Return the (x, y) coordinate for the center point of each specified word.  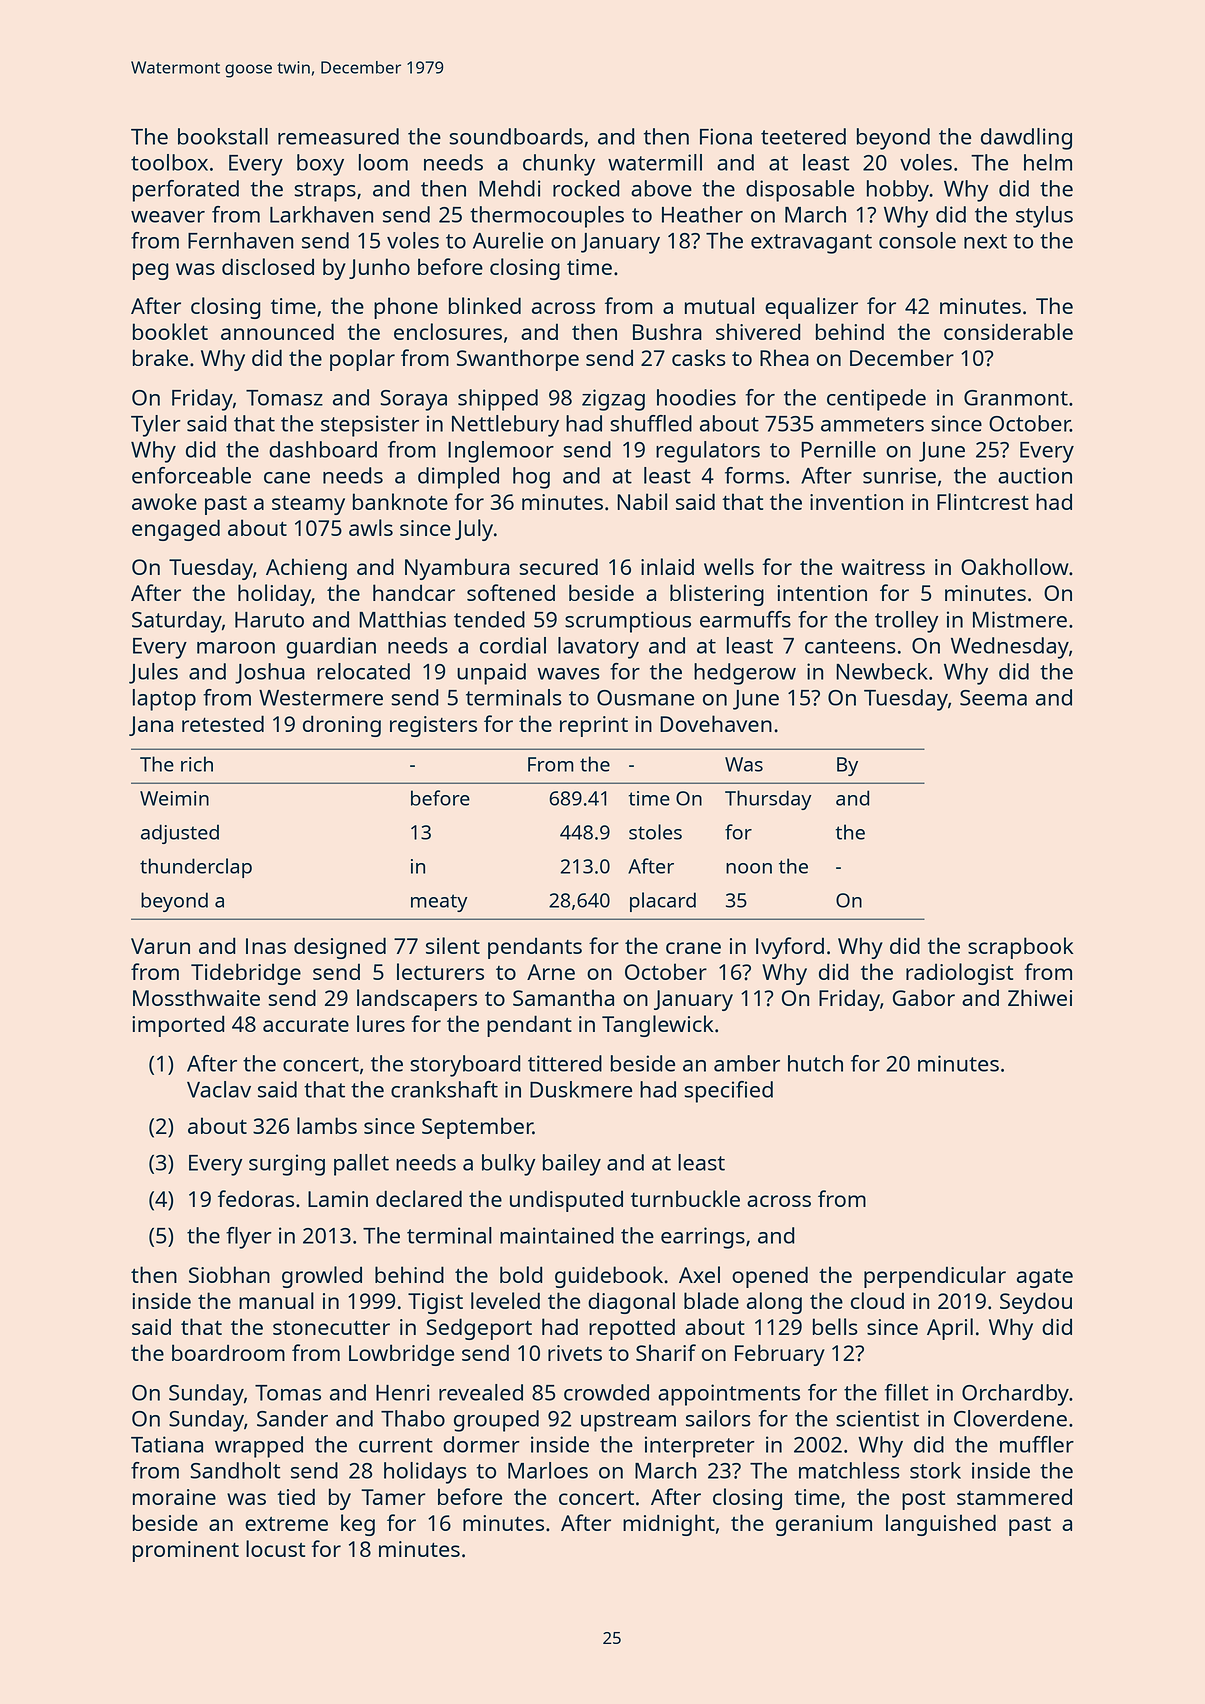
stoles (655, 832)
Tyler (156, 426)
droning (342, 726)
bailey (572, 1165)
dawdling (1026, 139)
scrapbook (1020, 948)
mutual (719, 305)
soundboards (516, 136)
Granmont (1016, 398)
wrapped (259, 1447)
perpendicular (935, 1277)
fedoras (256, 1198)
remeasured (338, 136)
